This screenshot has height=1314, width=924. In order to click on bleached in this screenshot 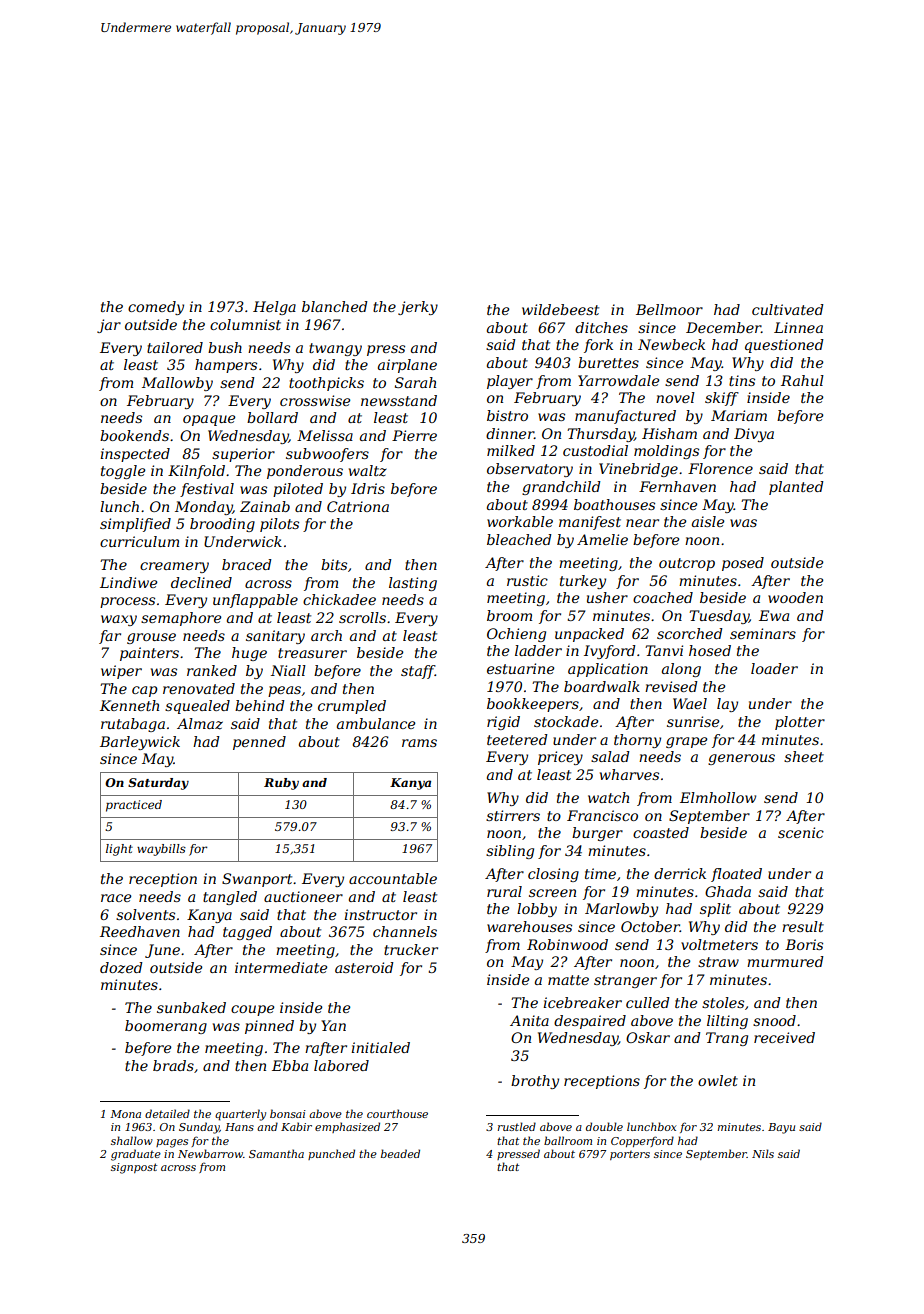, I will do `click(519, 539)`.
